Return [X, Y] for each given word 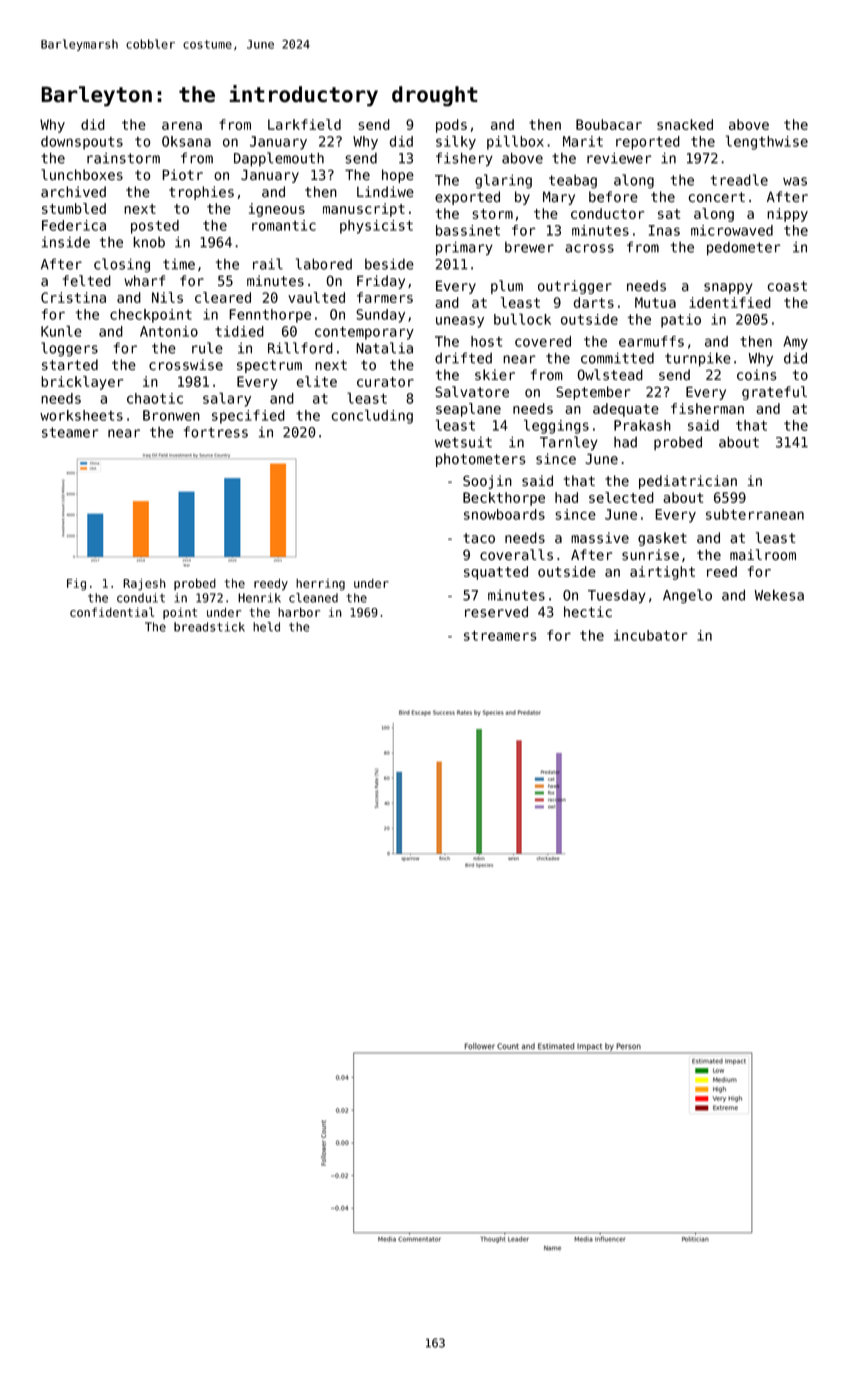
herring [320, 585]
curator [385, 382]
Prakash [642, 425]
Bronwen [171, 415]
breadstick [209, 627]
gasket [662, 539]
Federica [74, 225]
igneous [277, 210]
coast [787, 286]
